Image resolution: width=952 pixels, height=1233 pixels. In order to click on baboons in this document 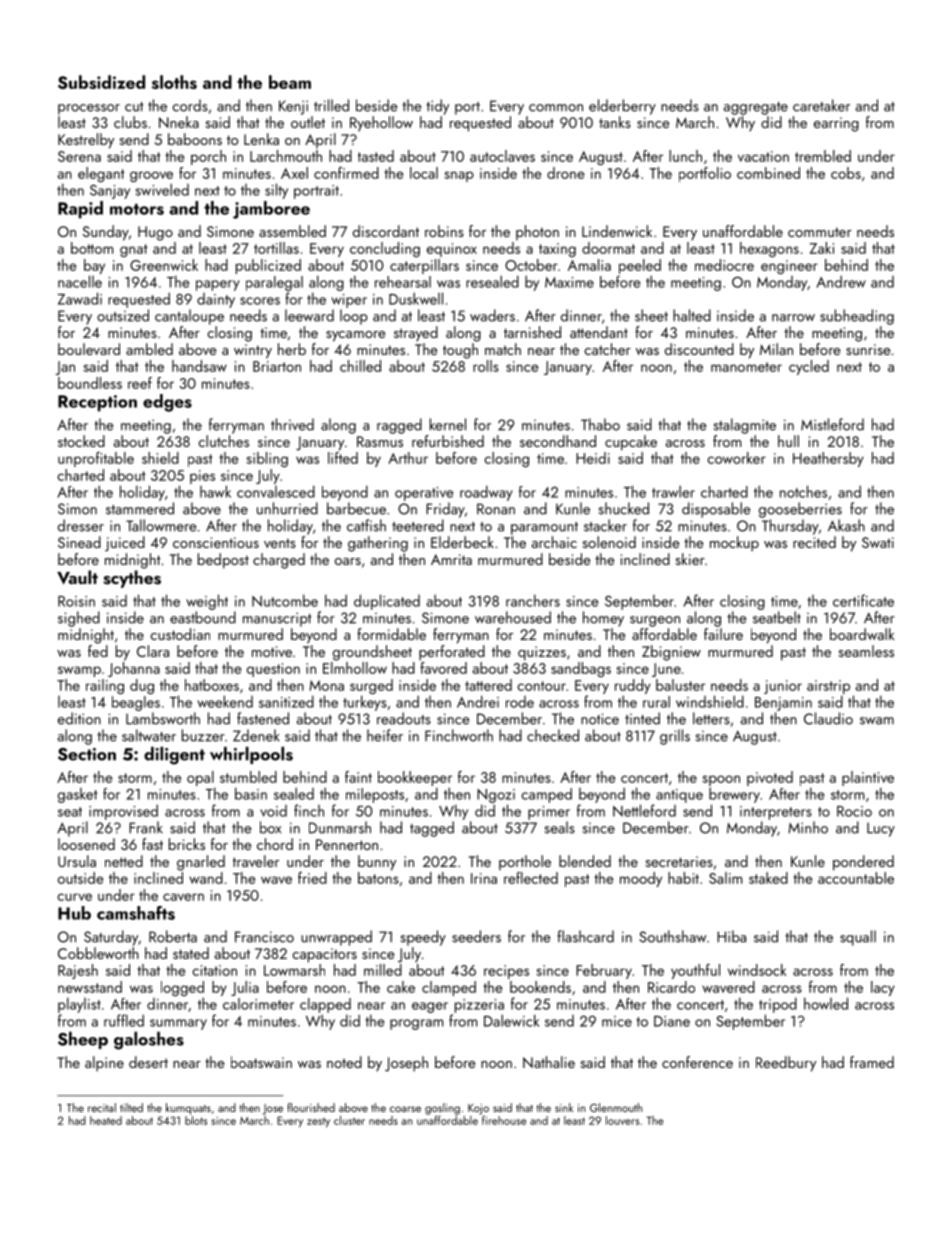, I will do `click(195, 139)`.
